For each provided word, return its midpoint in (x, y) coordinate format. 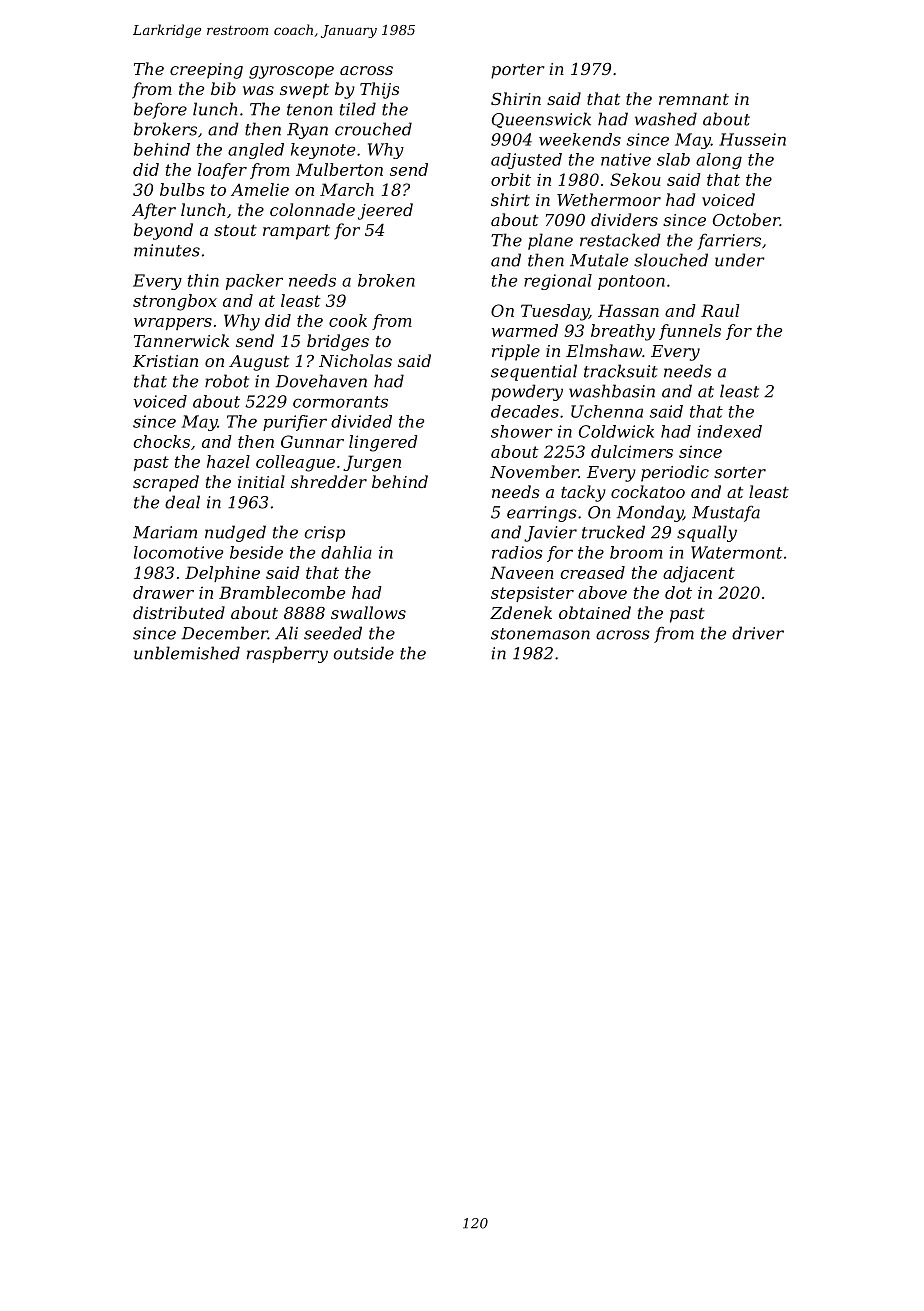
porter (518, 71)
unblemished (187, 653)
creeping (206, 71)
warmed (525, 330)
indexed (730, 431)
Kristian (165, 361)
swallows (368, 612)
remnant (694, 99)
